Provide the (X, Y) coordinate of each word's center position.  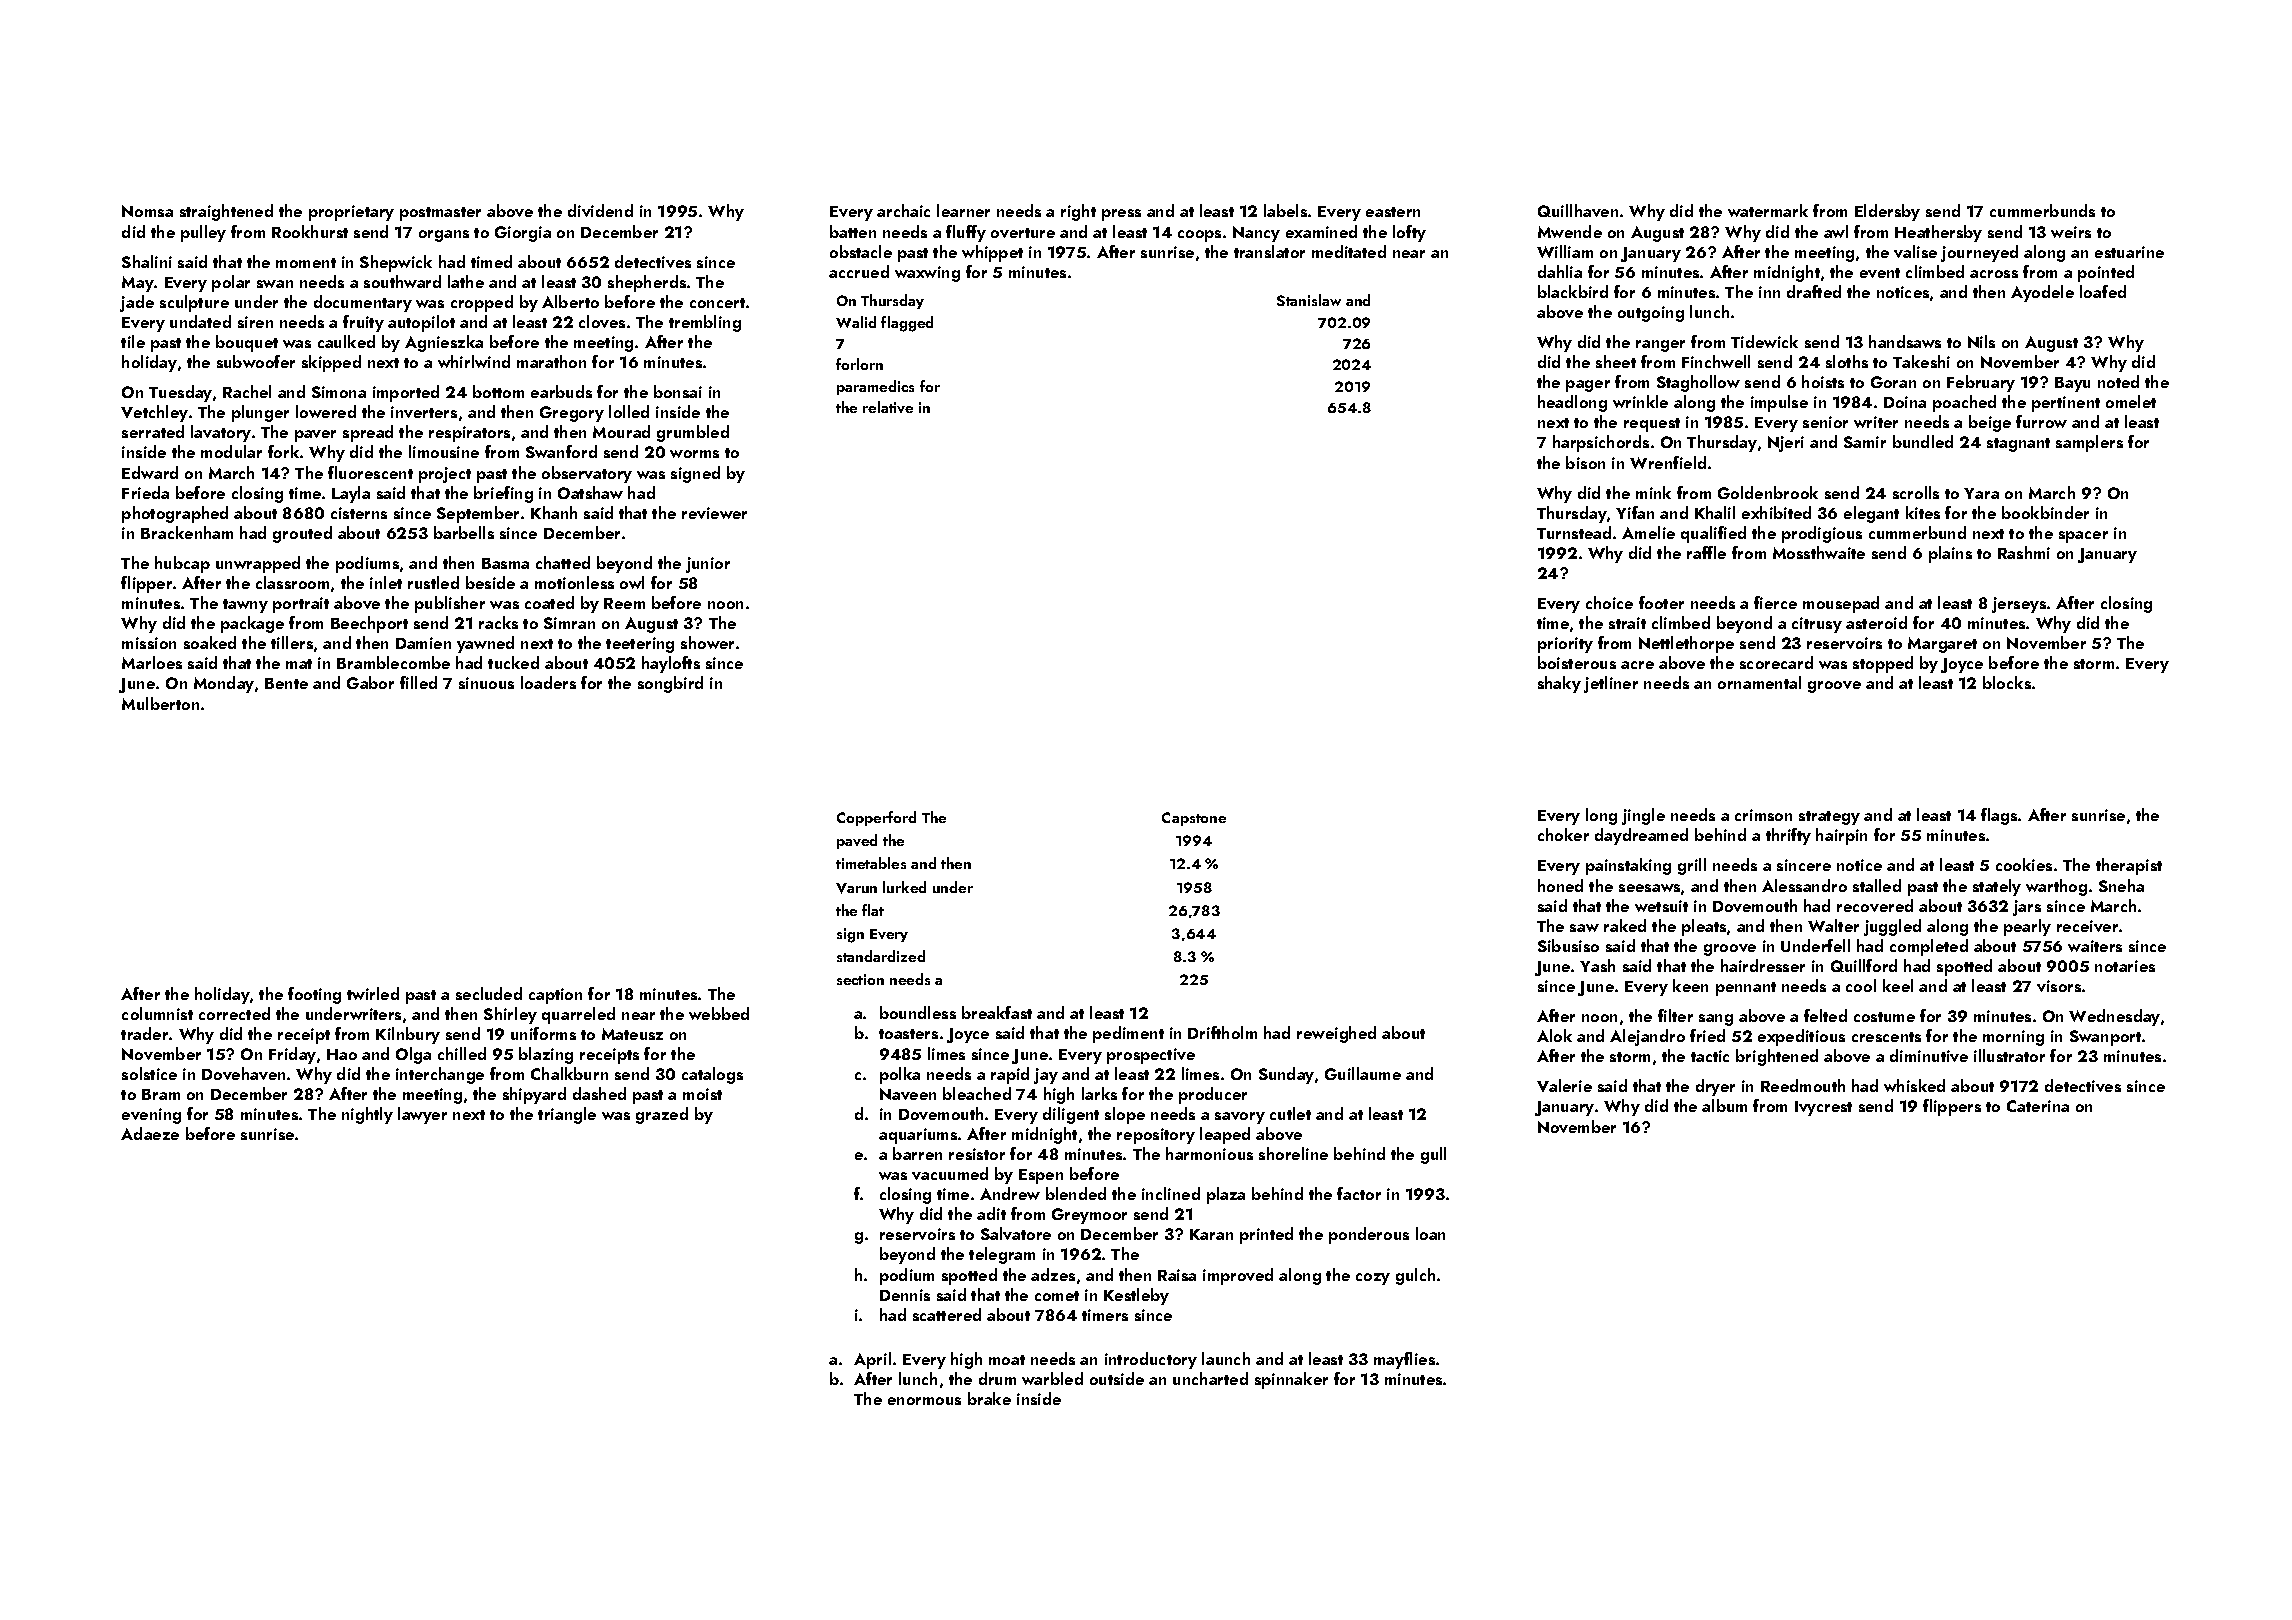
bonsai (678, 391)
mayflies (1404, 1360)
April (872, 1360)
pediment (1128, 1034)
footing (314, 995)
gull (1433, 1155)
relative (888, 407)
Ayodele (2042, 293)
